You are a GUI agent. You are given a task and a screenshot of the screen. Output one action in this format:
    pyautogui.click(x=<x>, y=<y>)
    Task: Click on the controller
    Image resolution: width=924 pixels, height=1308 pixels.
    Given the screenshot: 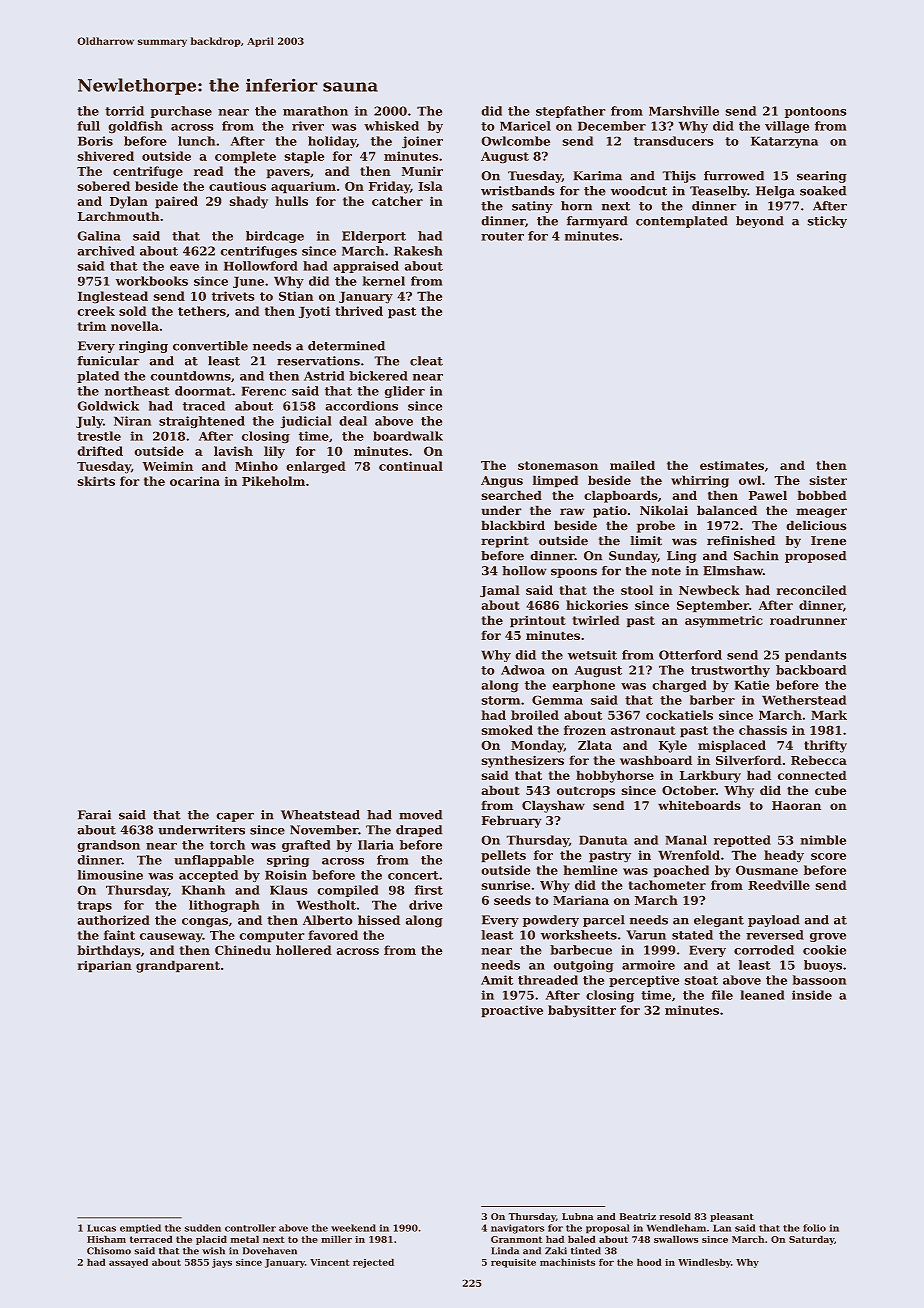 What is the action you would take?
    pyautogui.click(x=250, y=1228)
